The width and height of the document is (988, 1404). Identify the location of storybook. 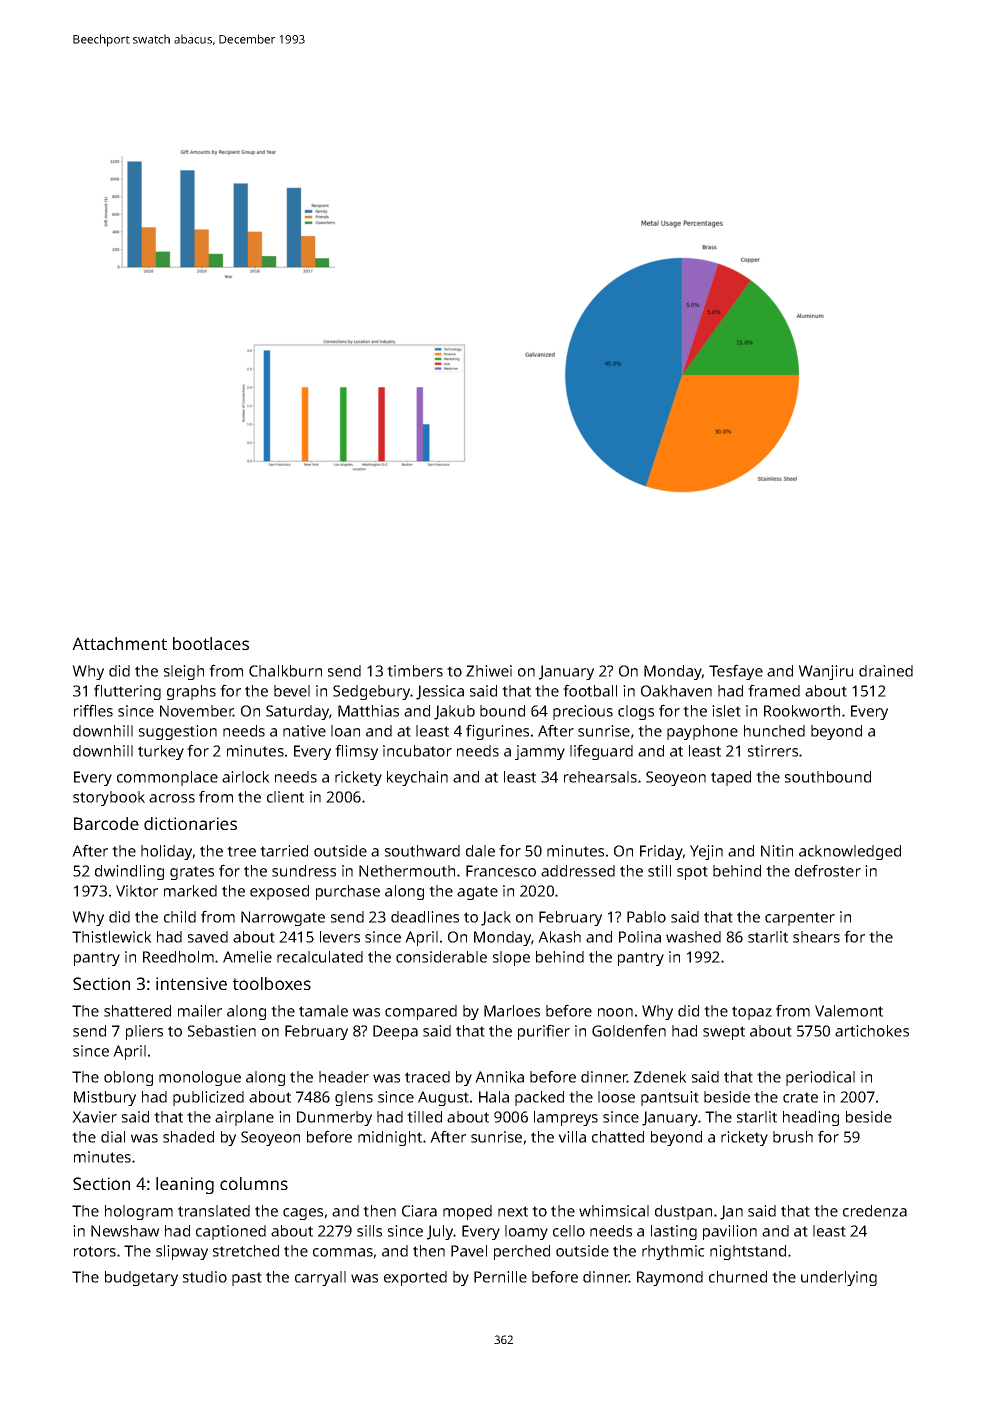
(109, 798).
